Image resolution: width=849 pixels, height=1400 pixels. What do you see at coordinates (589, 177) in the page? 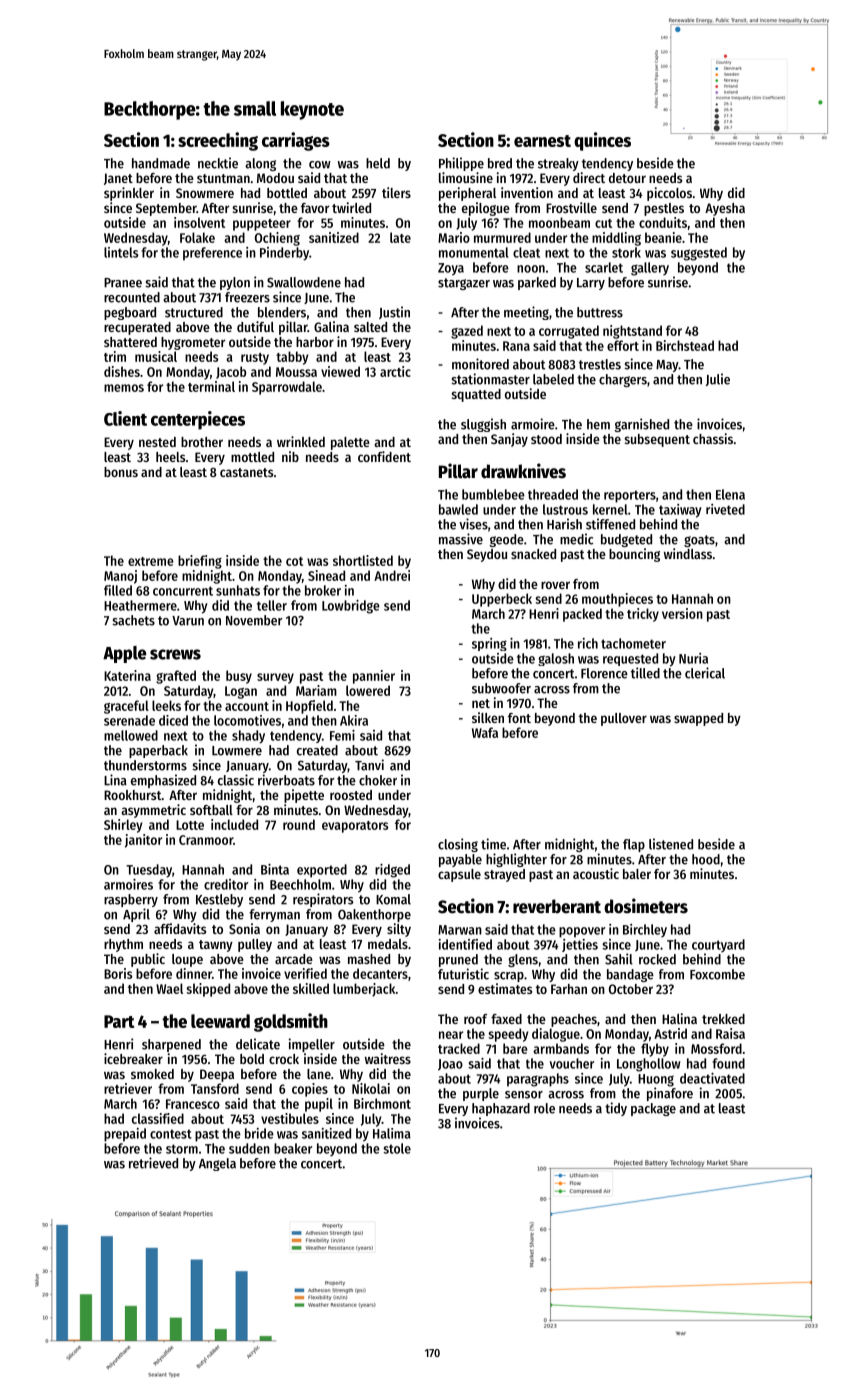
I see `direct` at bounding box center [589, 177].
